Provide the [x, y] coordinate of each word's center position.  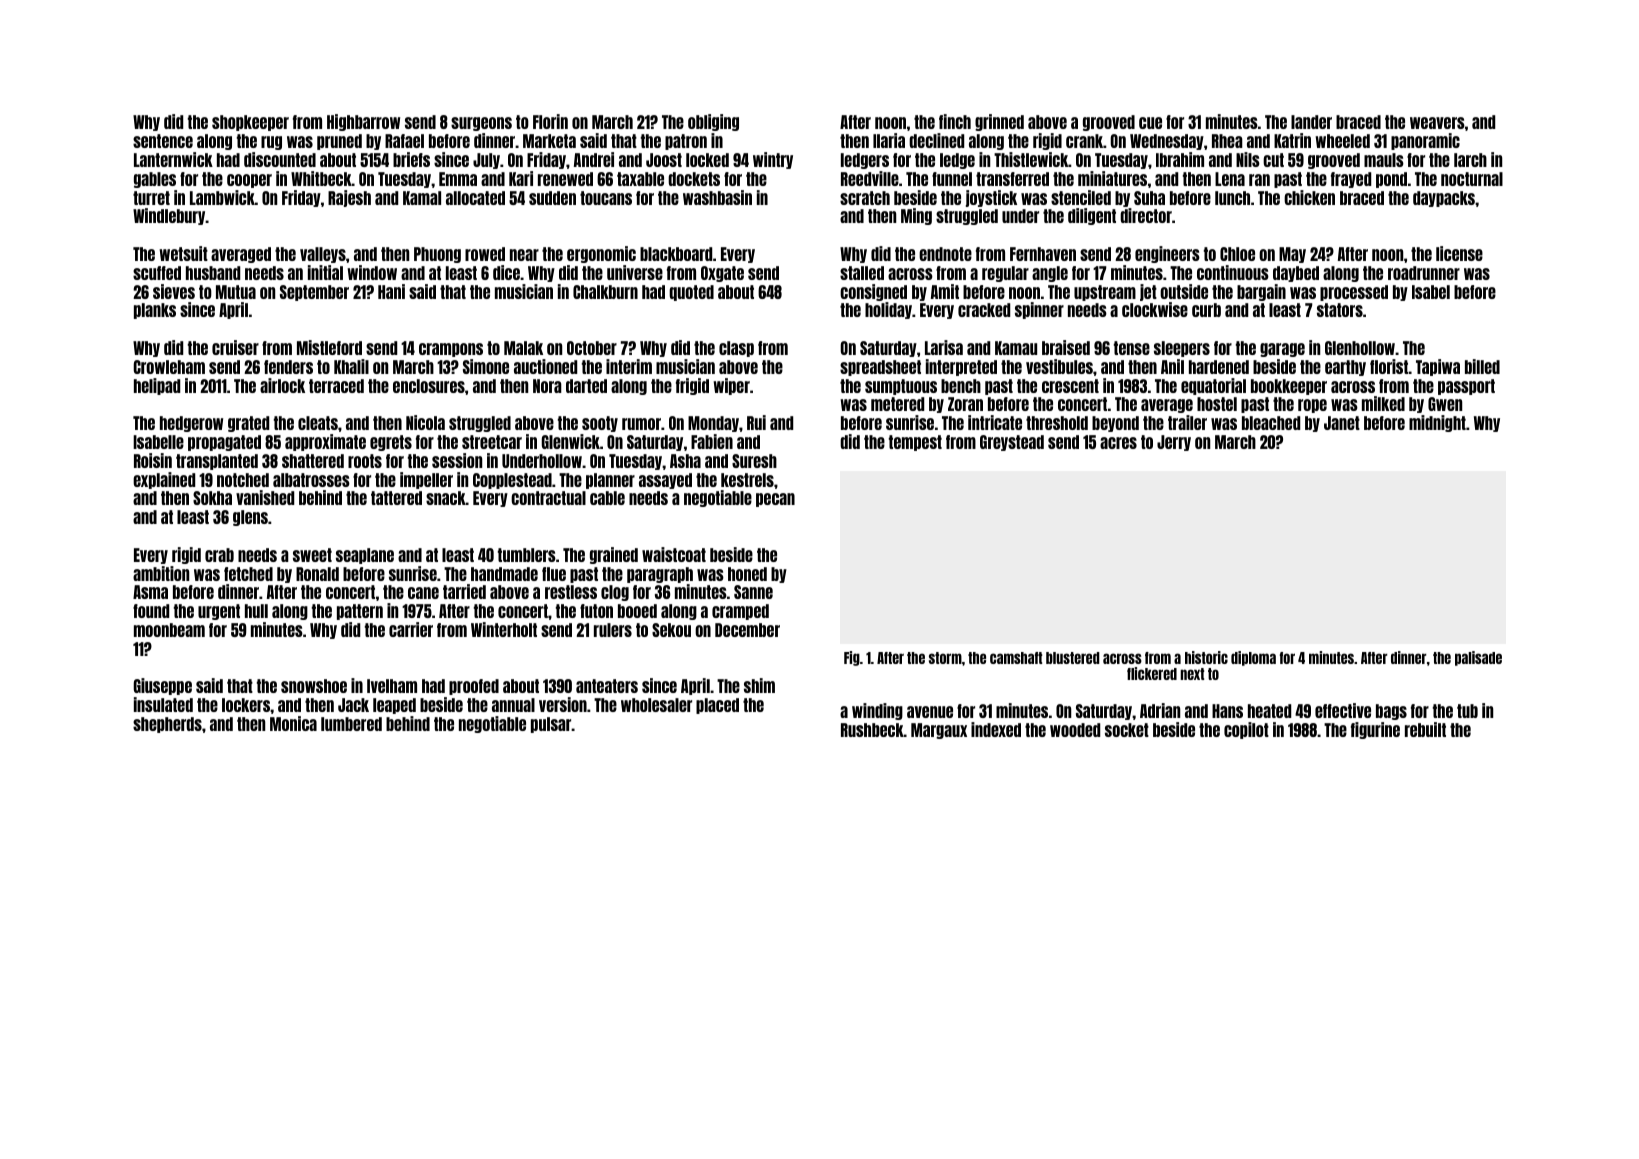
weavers [1437, 123]
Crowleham [169, 367]
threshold [1057, 423]
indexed [996, 729]
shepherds [167, 725]
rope [1312, 406]
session [457, 460]
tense [1132, 348]
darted [586, 386]
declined [936, 140]
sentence [163, 141]
